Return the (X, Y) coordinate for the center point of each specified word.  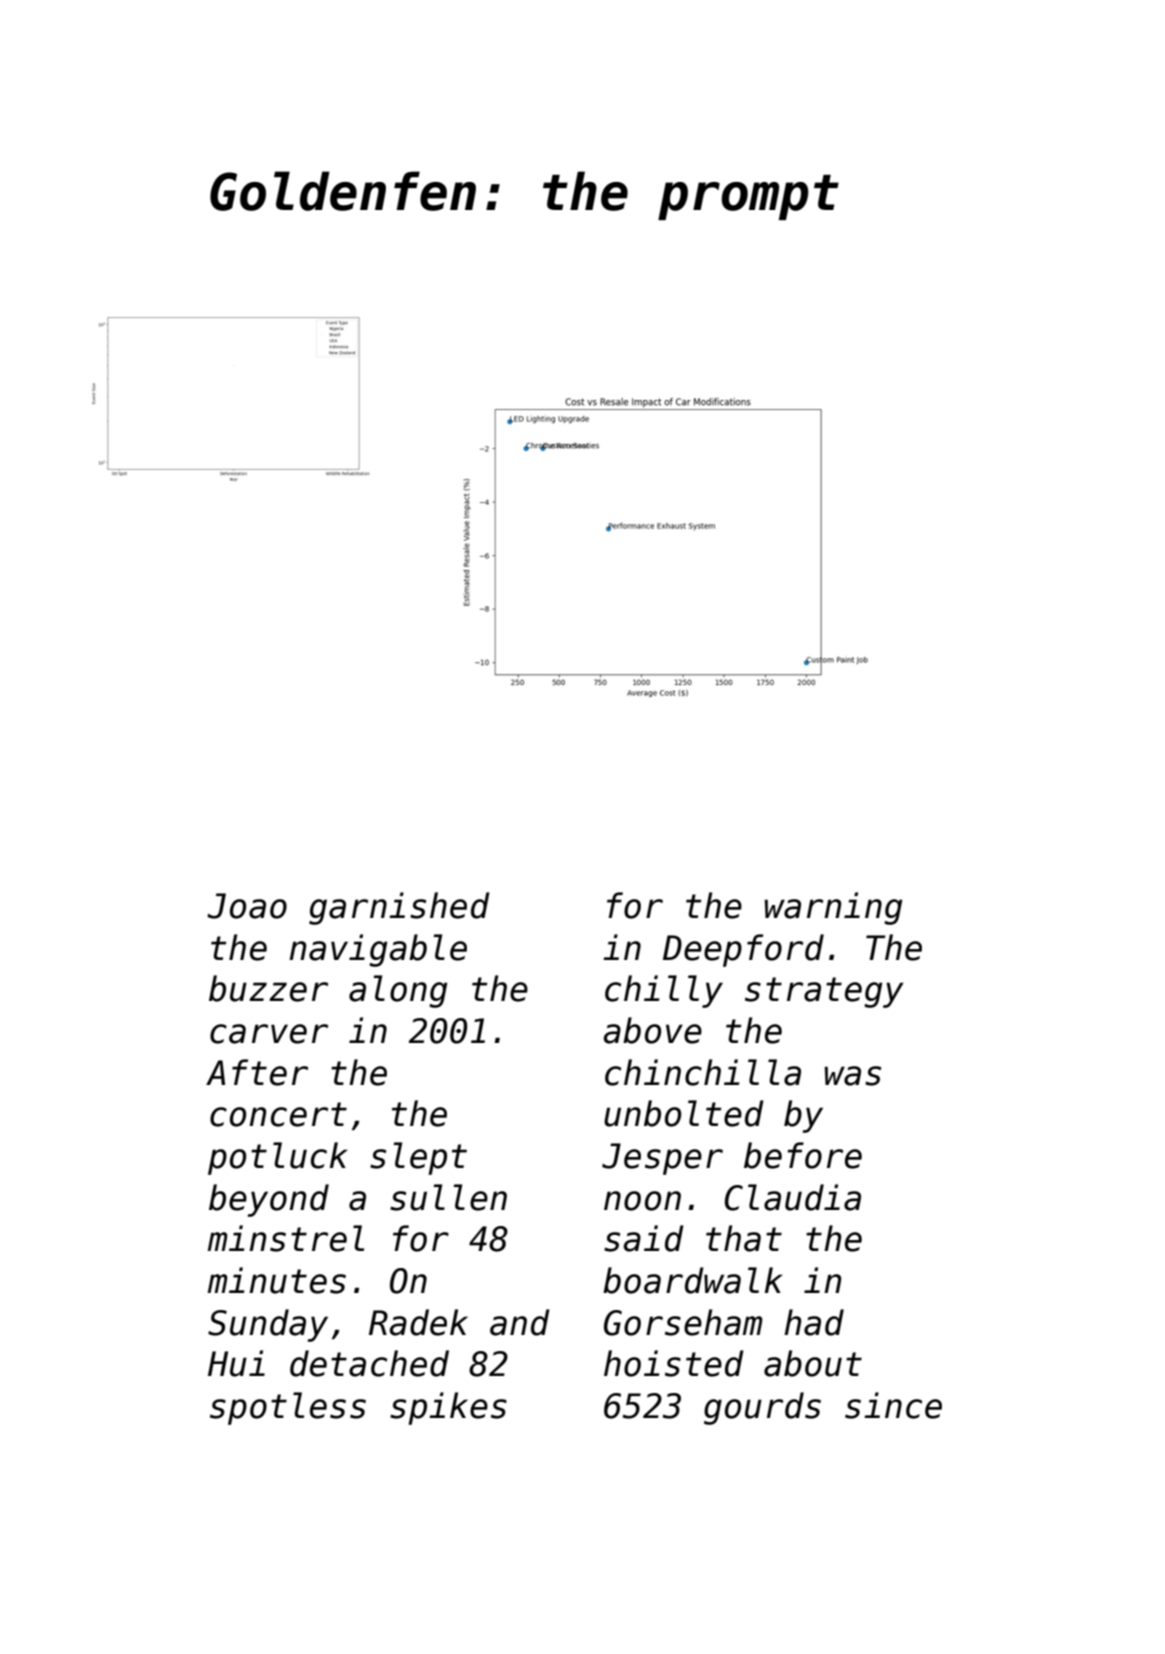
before (803, 1155)
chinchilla (703, 1072)
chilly (664, 991)
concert (278, 1114)
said (644, 1238)
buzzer (268, 988)
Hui (236, 1363)
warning (833, 908)
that (744, 1238)
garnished (399, 908)
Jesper (662, 1159)
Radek (418, 1322)
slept (418, 1158)
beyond (269, 1200)
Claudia (793, 1197)
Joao (247, 906)
